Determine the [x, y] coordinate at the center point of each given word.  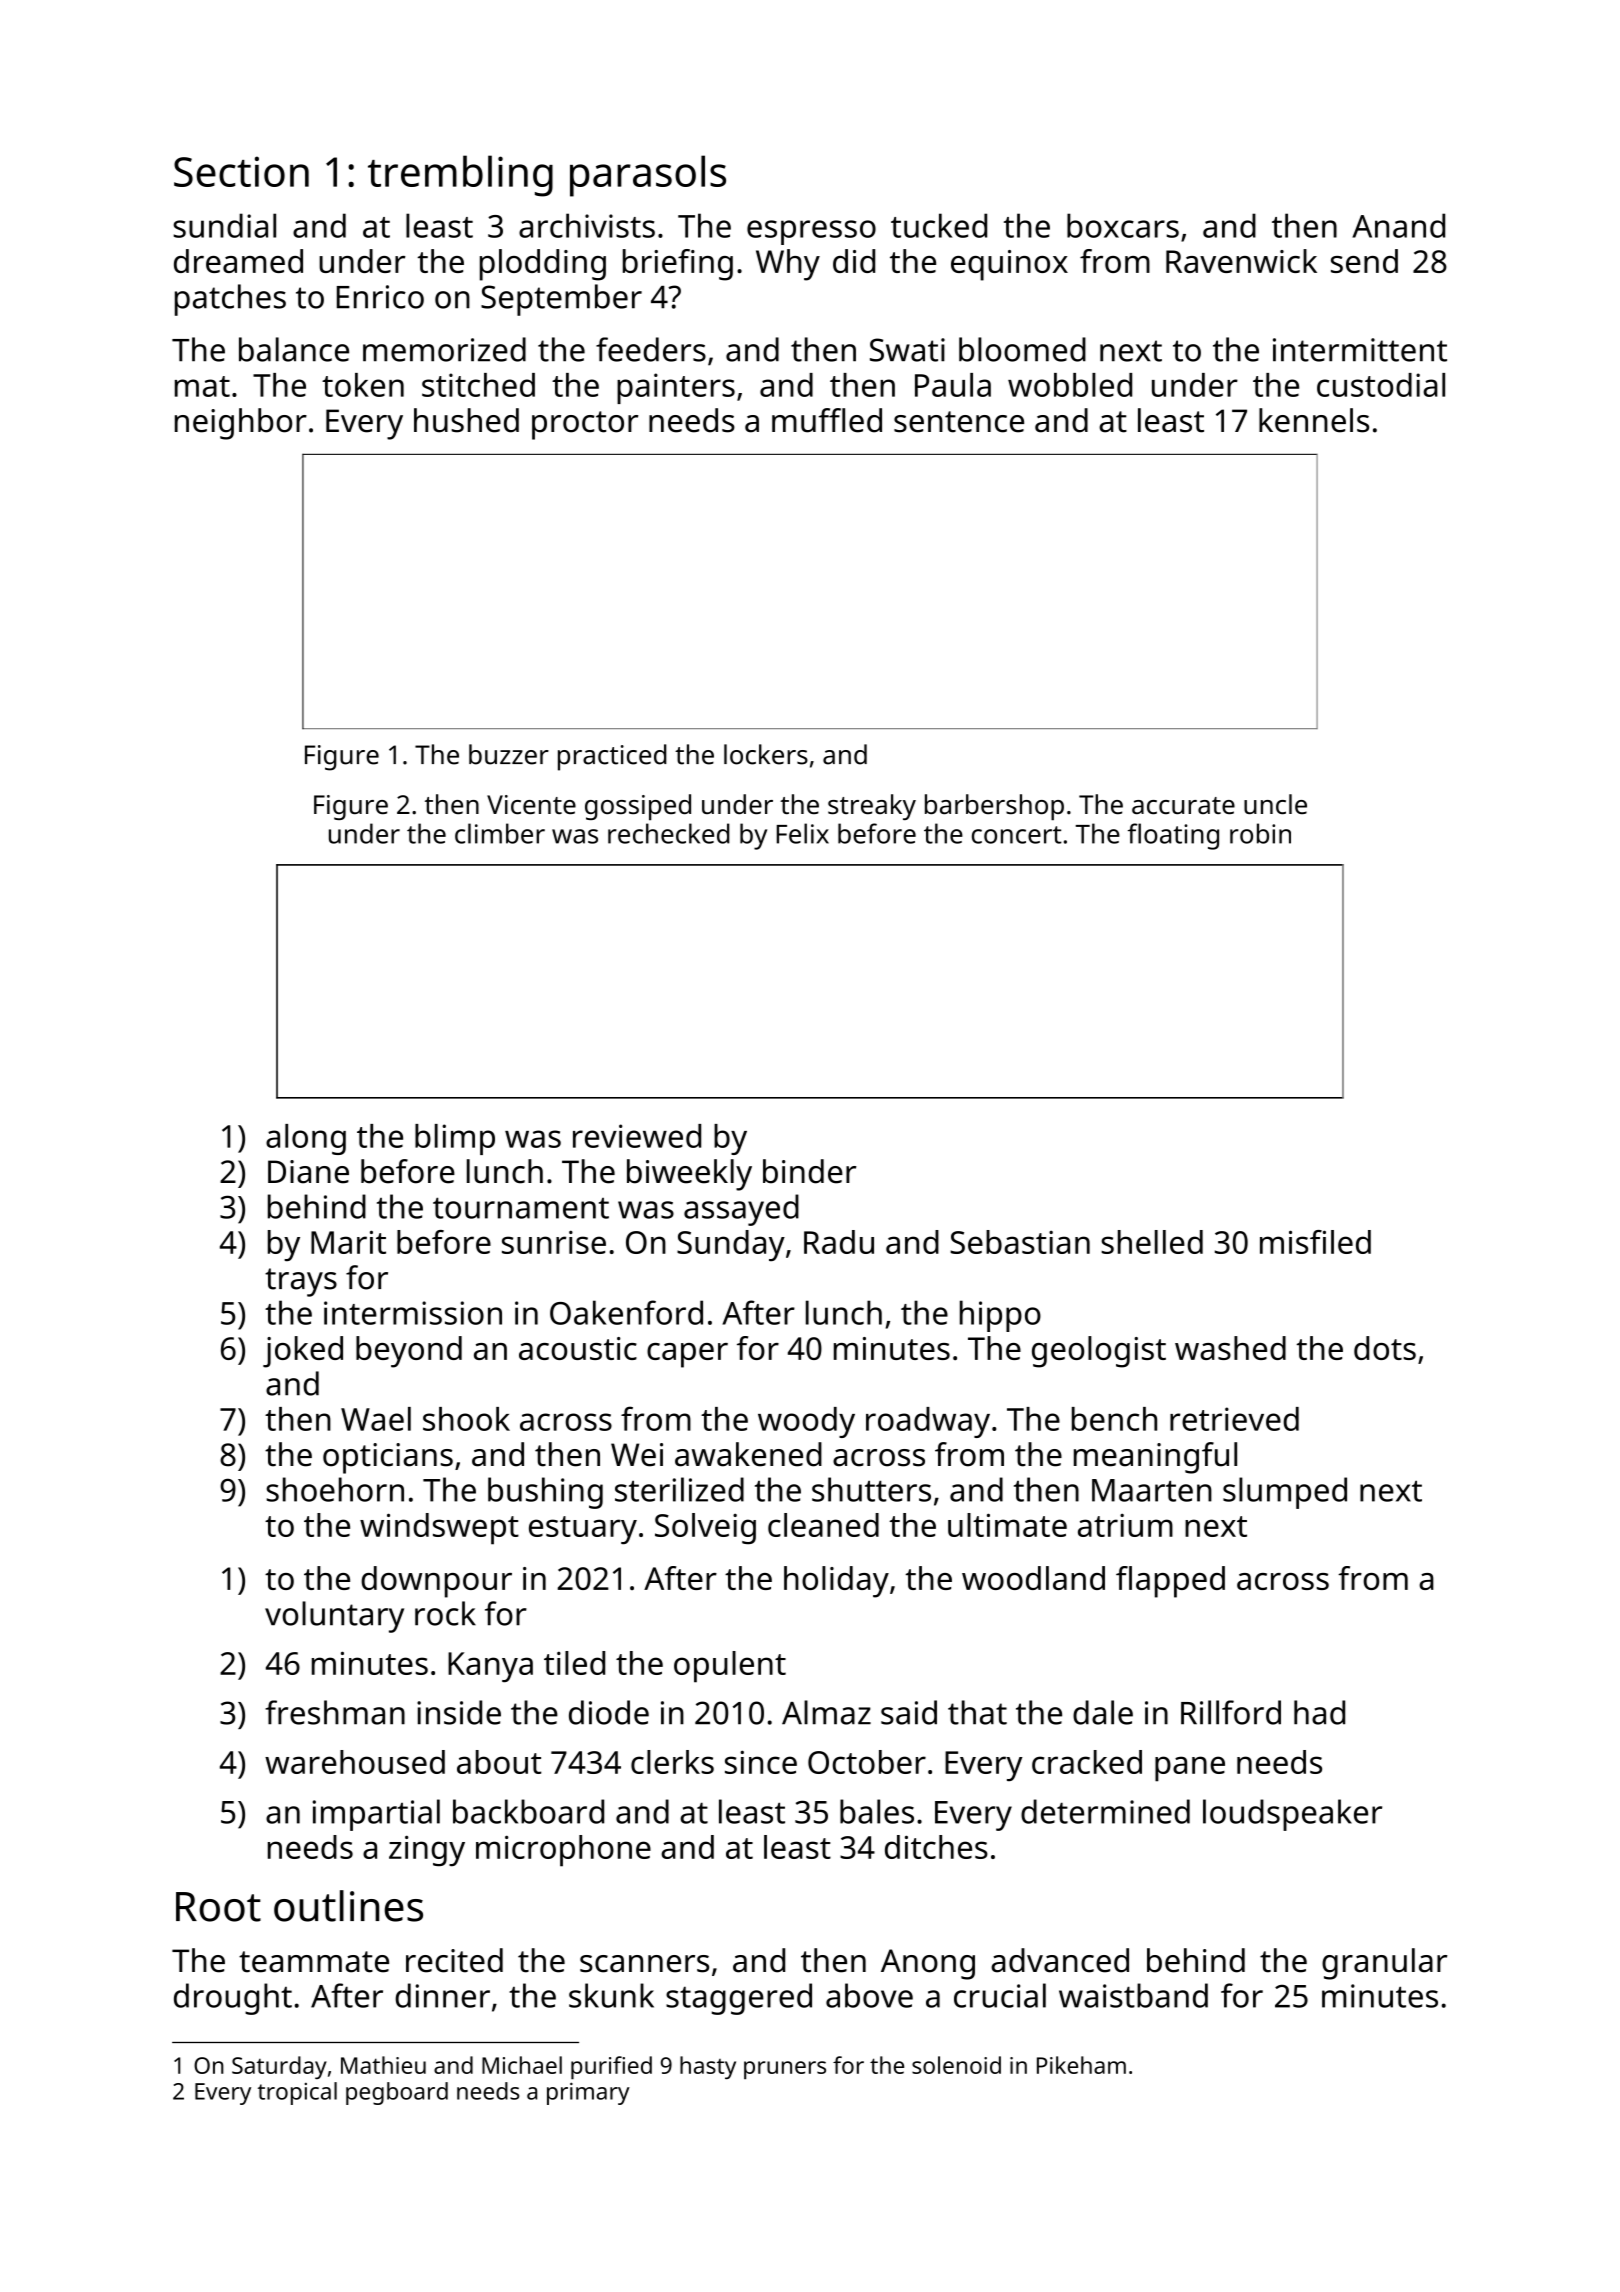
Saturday [279, 2067]
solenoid [956, 2065]
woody [806, 1422]
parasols [648, 176]
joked [303, 1352]
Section [241, 171]
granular [1385, 1964]
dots [1385, 1348]
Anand [1398, 225]
